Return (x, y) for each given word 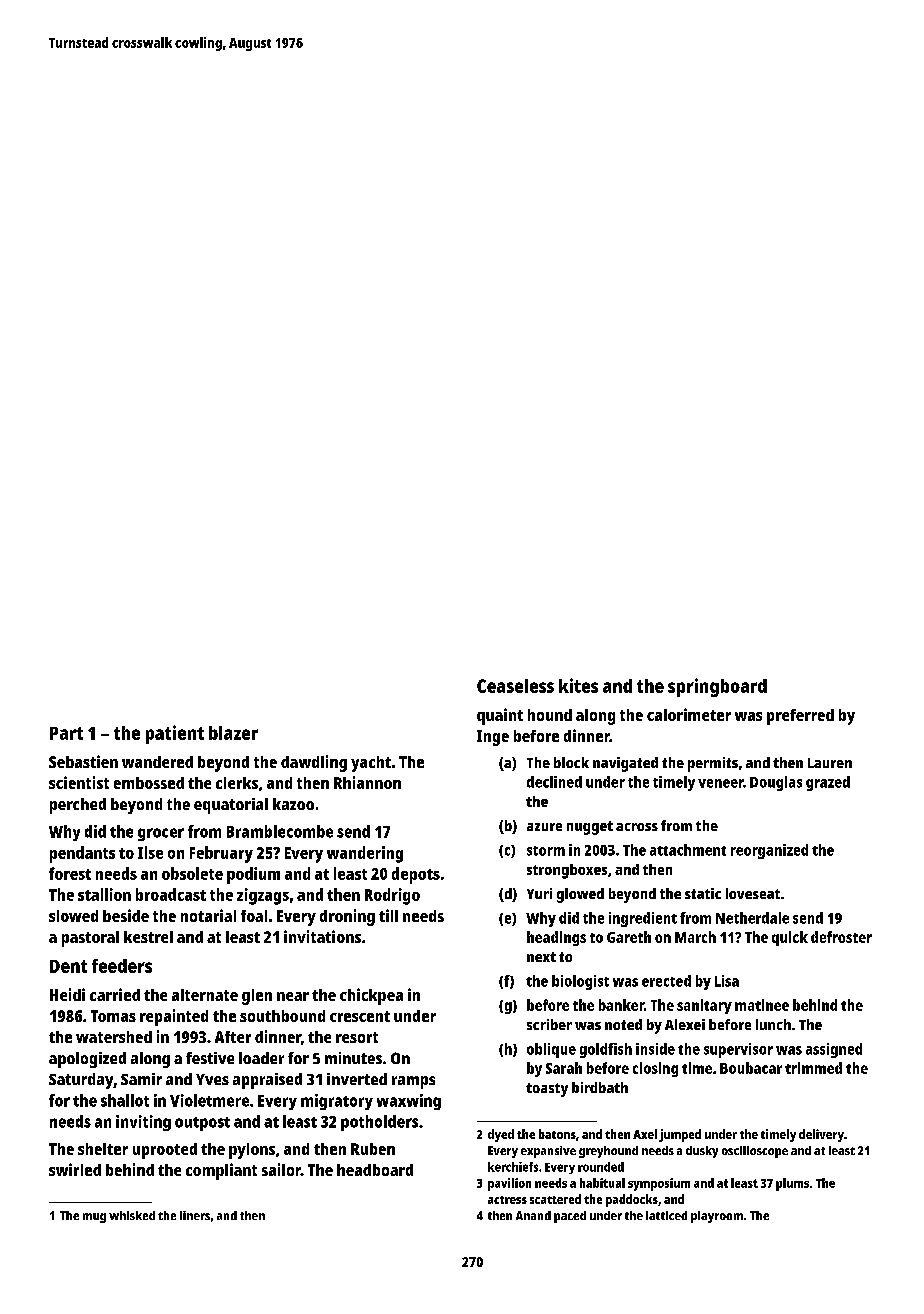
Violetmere (209, 1100)
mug (94, 1218)
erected (666, 981)
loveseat (753, 893)
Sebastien (83, 761)
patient (175, 734)
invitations (322, 936)
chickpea (371, 996)
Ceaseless (515, 686)
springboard (717, 687)
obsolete (192, 873)
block (571, 762)
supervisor (738, 1050)
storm (546, 851)
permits (713, 764)
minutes (353, 1058)
